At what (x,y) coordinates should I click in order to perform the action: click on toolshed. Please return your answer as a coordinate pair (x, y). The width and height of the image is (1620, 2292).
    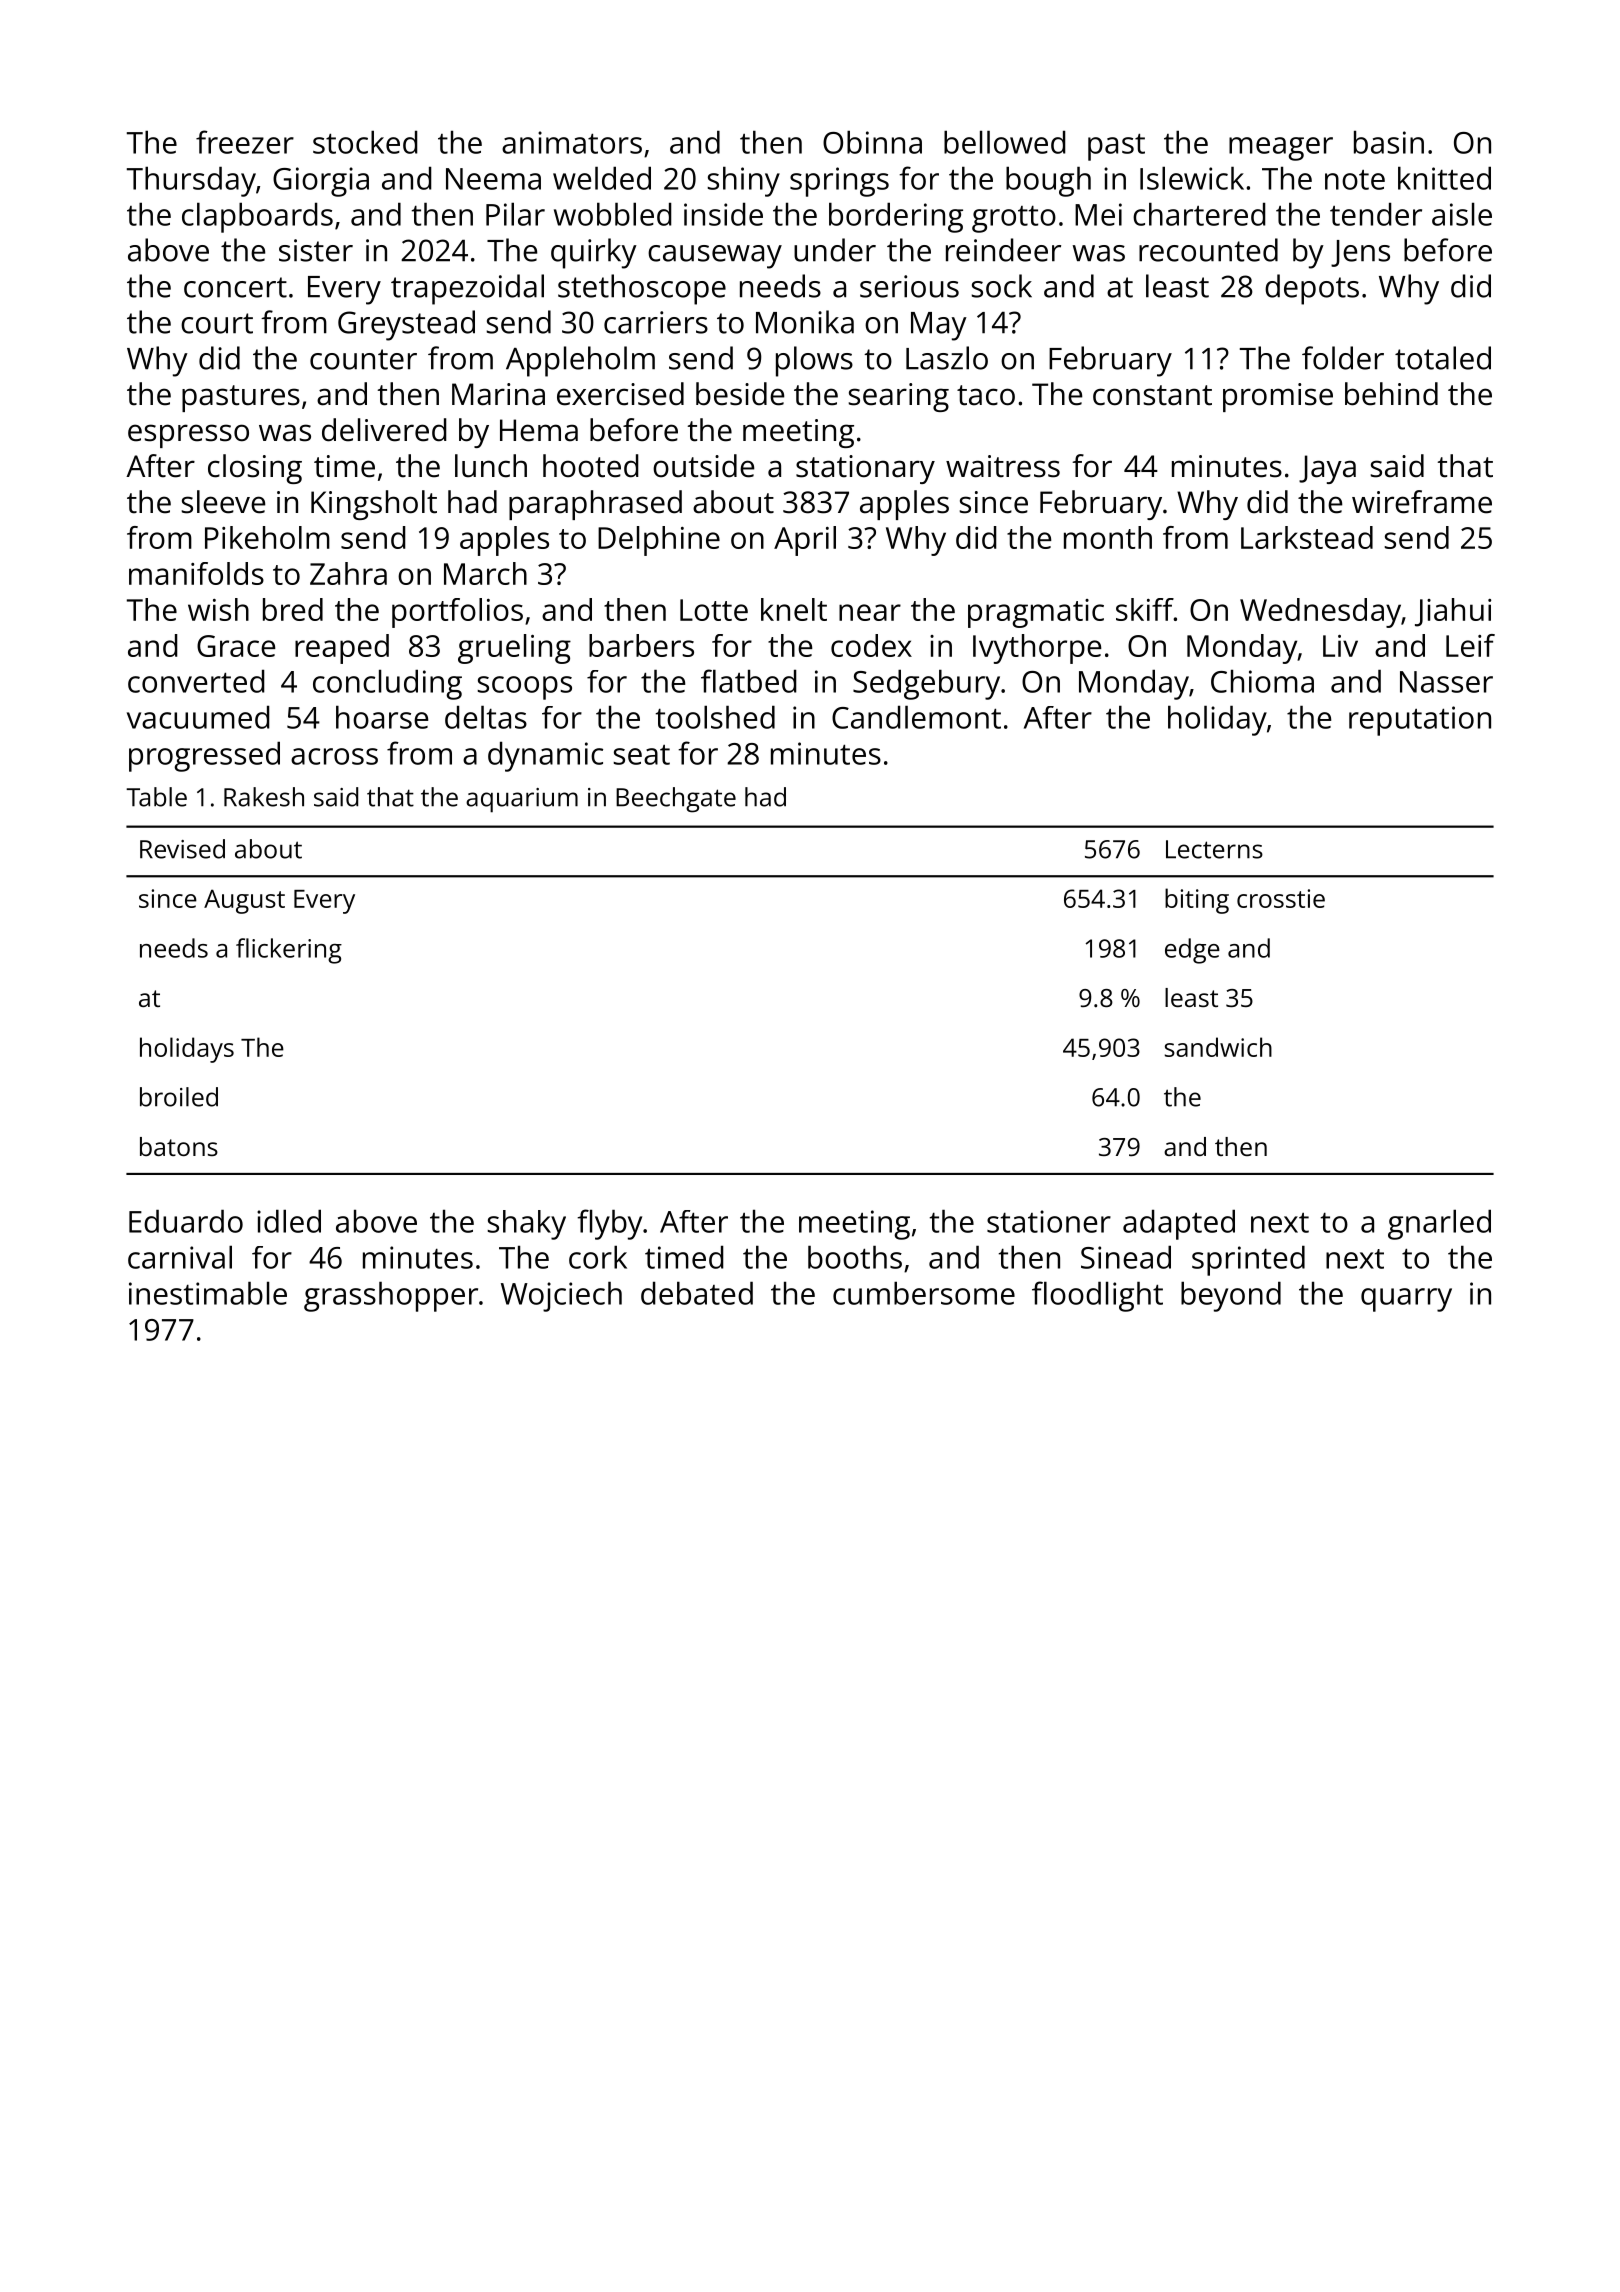
    Looking at the image, I should click on (715, 717).
